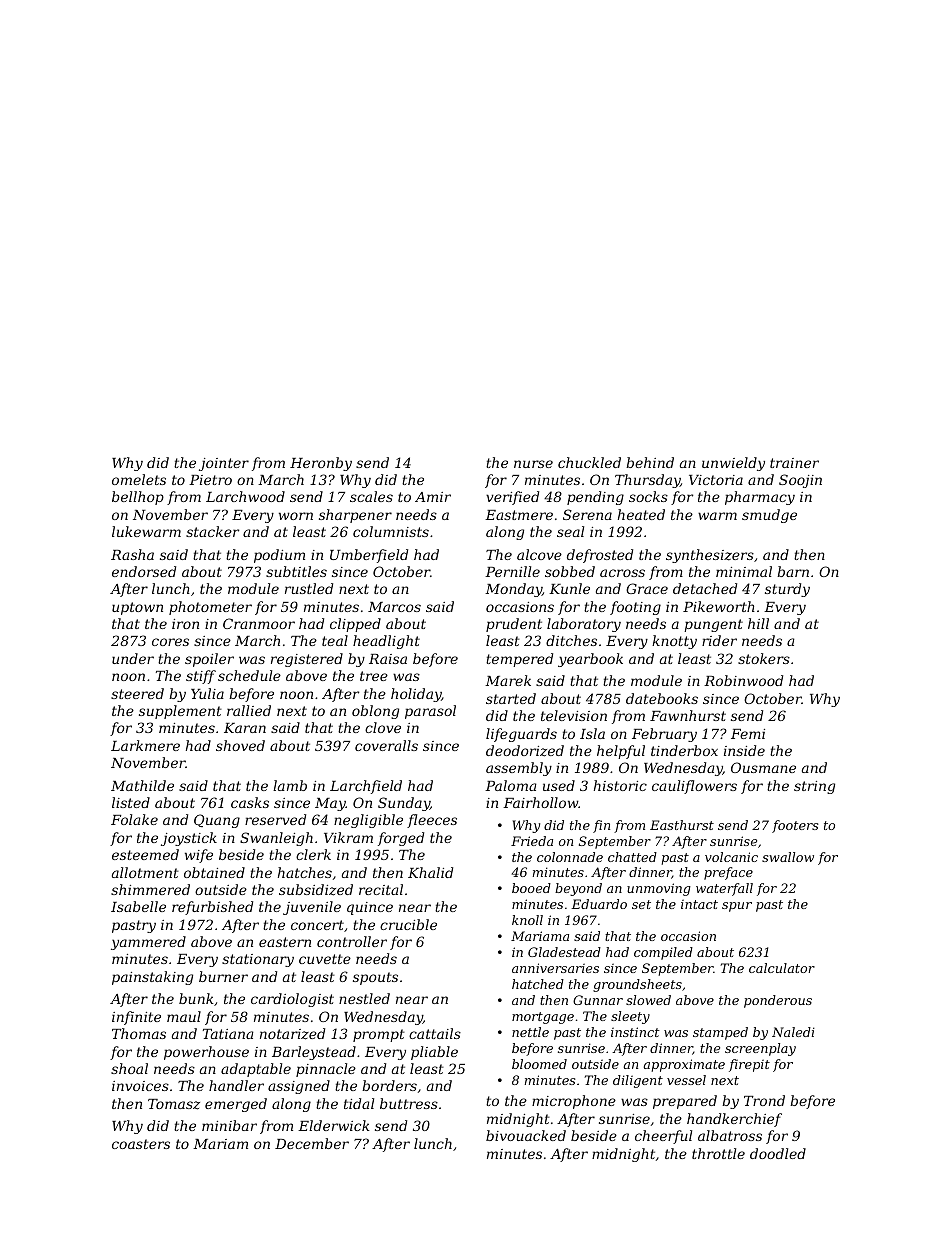 This document has width=952, height=1233. Describe the element at coordinates (141, 1144) in the document. I see `coasters` at that location.
